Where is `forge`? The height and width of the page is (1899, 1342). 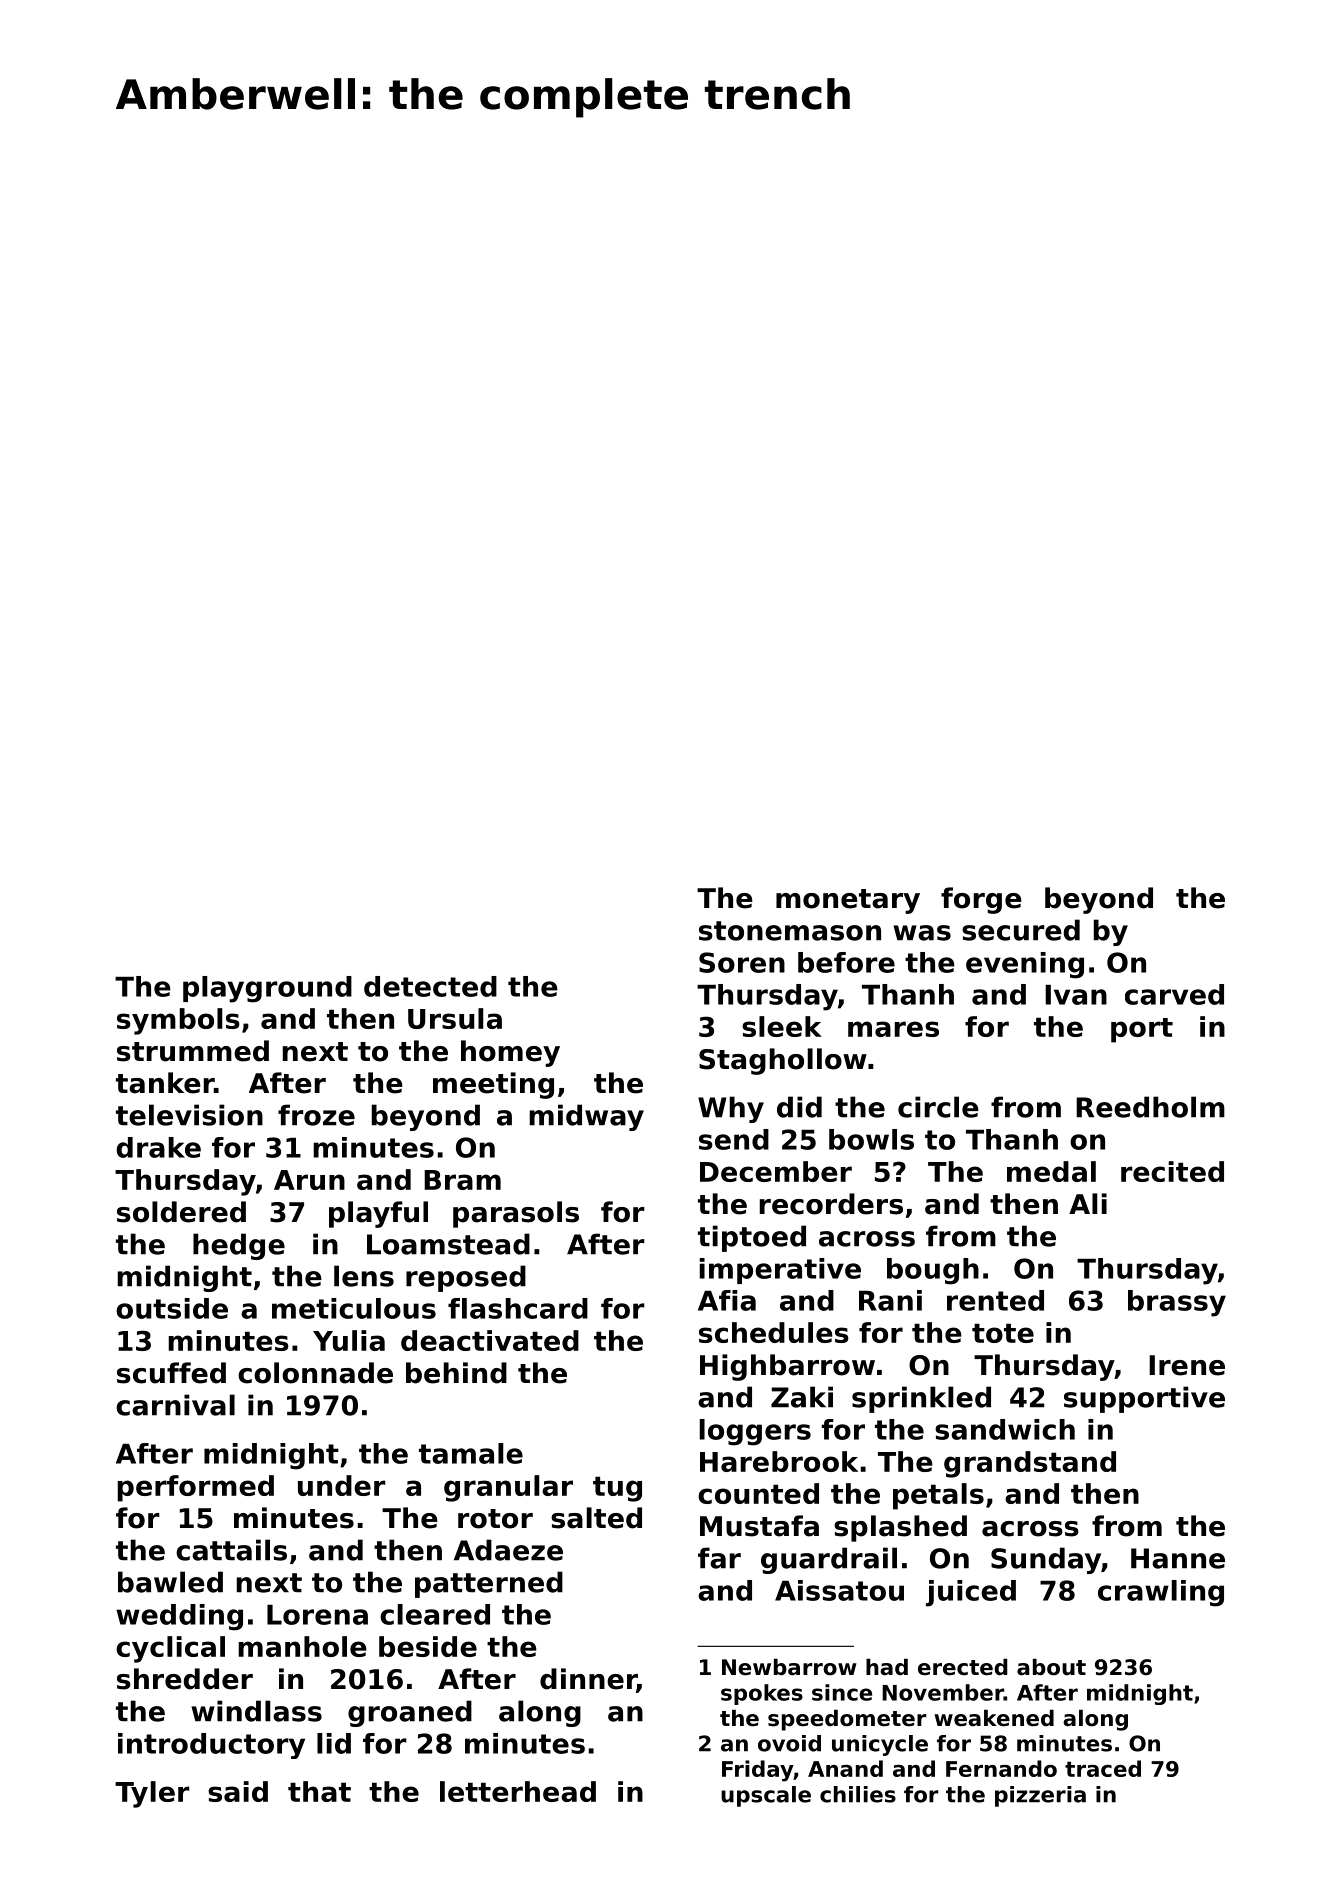 forge is located at coordinates (981, 900).
